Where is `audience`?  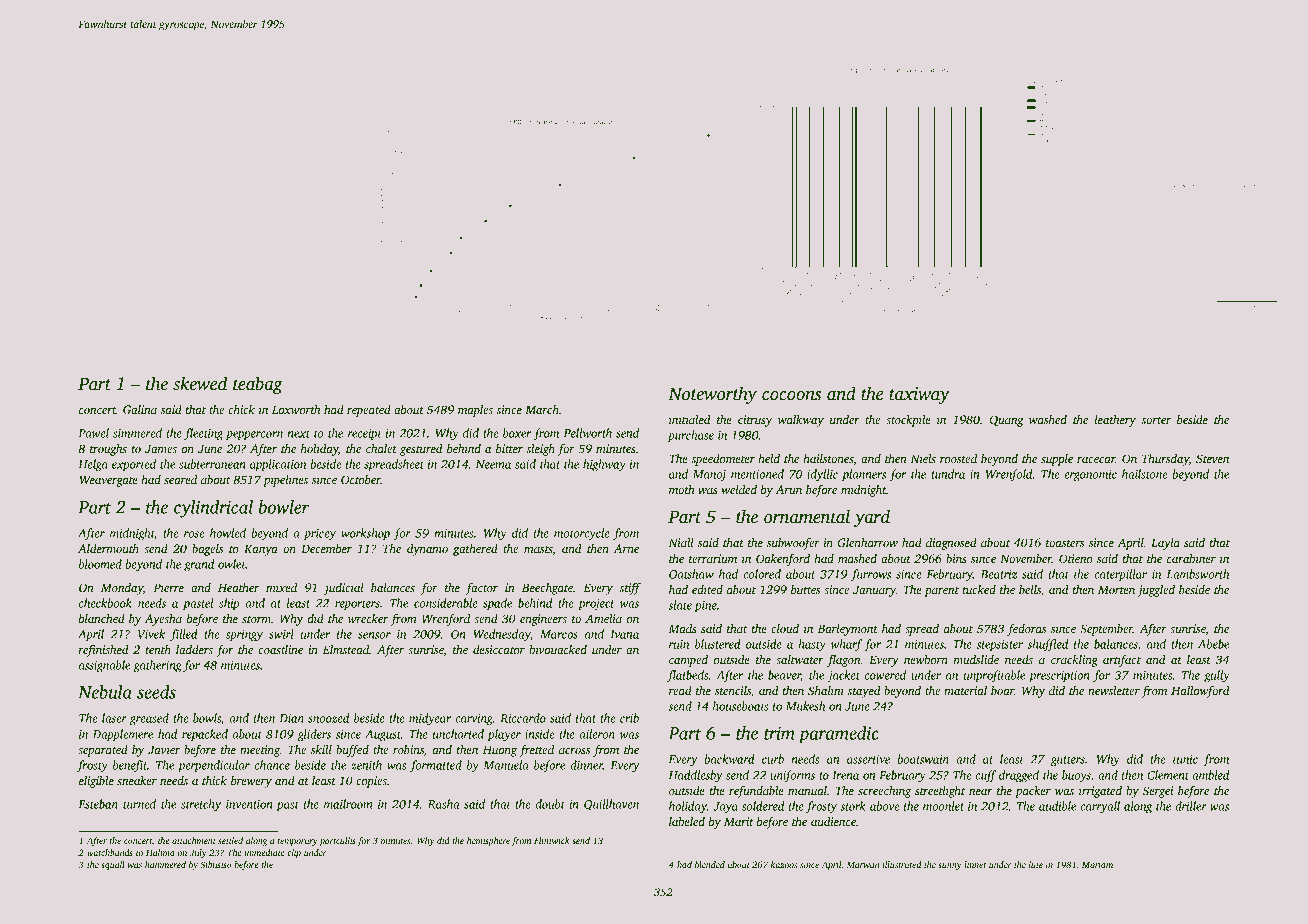 audience is located at coordinates (833, 821).
